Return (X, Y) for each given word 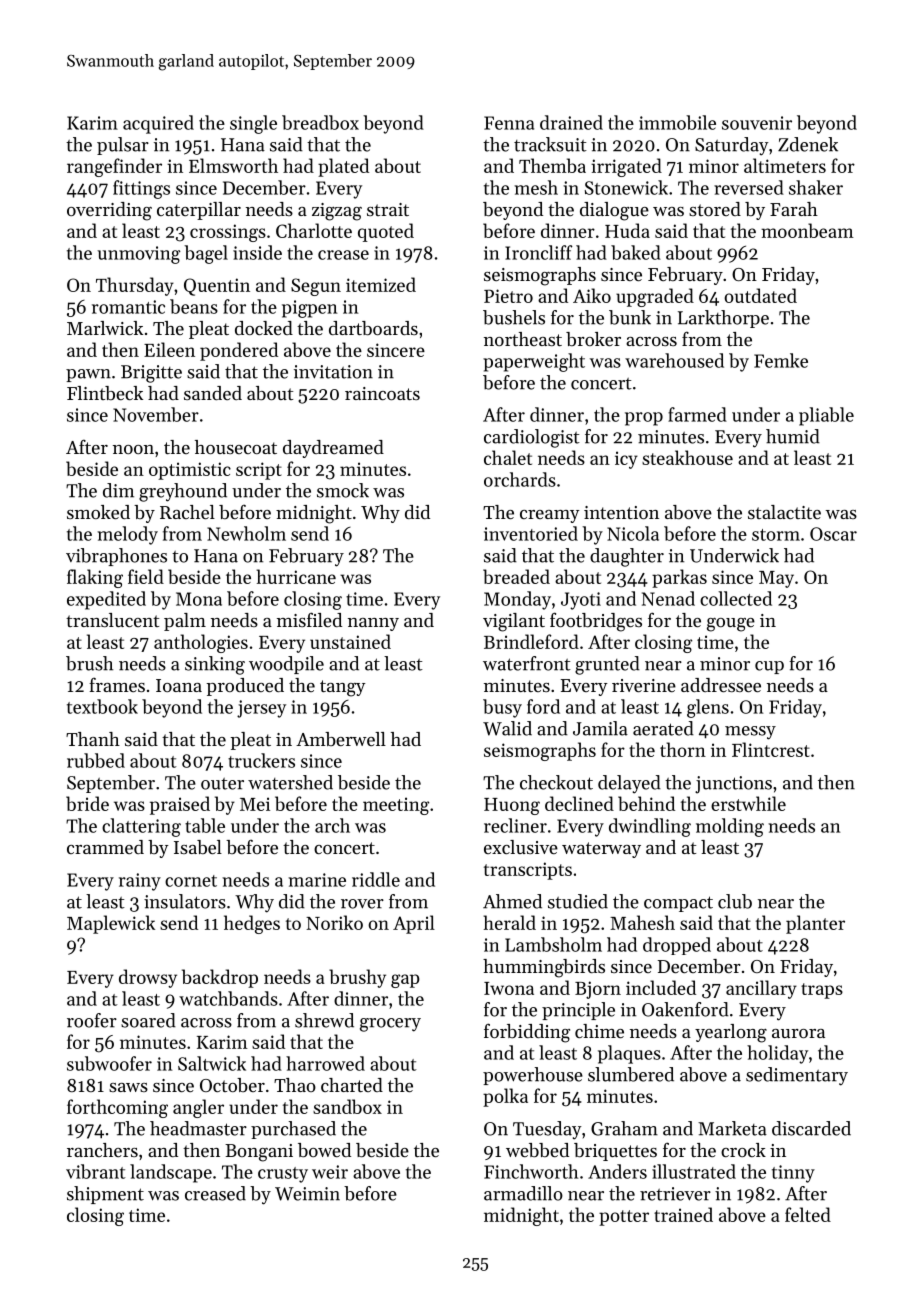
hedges (252, 924)
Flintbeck (105, 393)
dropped (677, 946)
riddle (376, 879)
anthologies (201, 643)
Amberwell (341, 739)
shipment (105, 1195)
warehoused (674, 360)
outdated (760, 295)
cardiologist (532, 438)
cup (769, 667)
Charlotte (314, 230)
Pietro (508, 296)
